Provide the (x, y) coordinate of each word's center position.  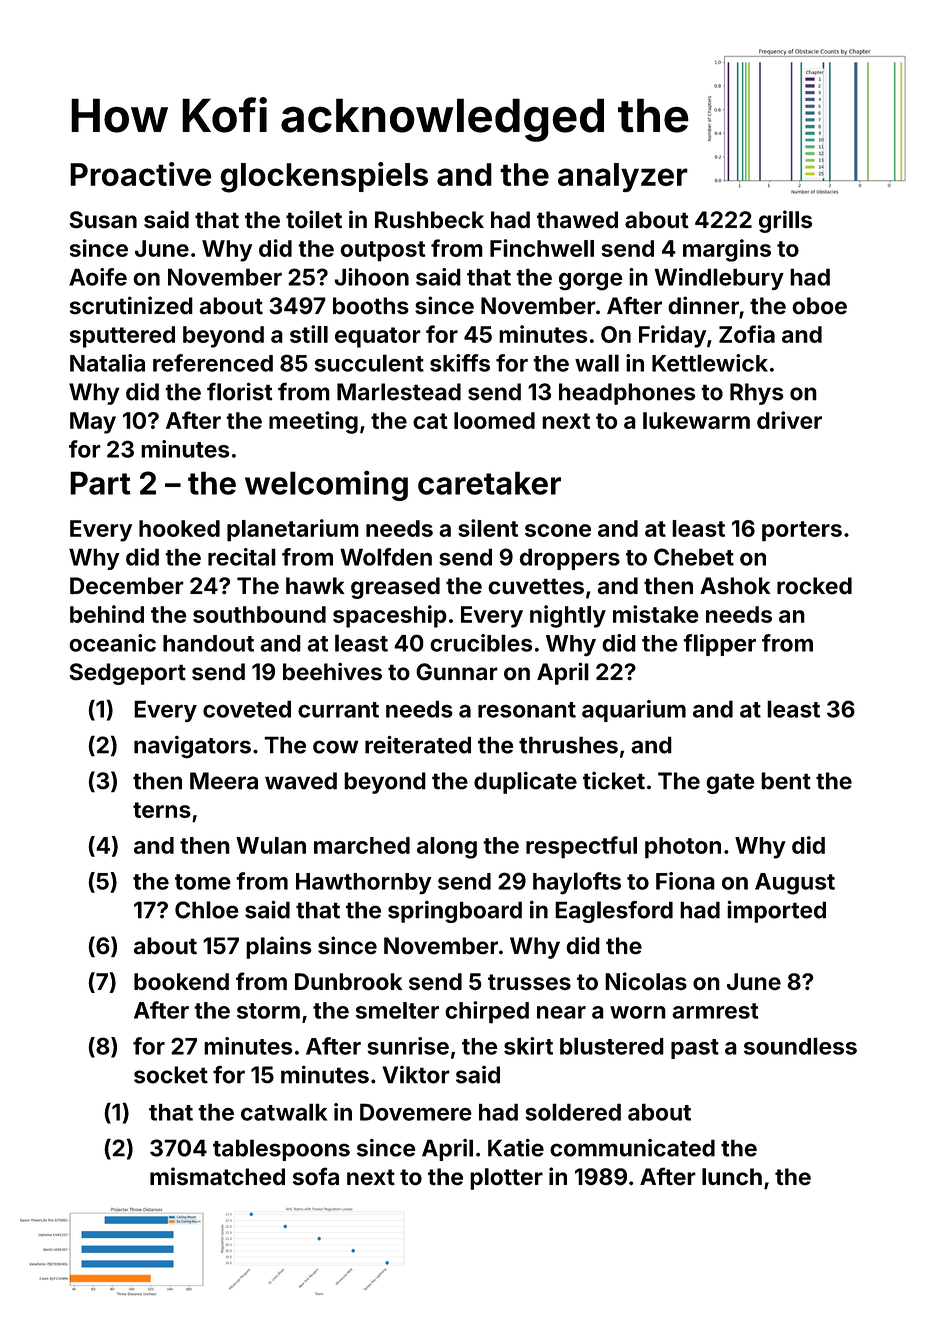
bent (786, 781)
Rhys (757, 394)
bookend (181, 982)
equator (378, 337)
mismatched (217, 1176)
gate (730, 783)
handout (208, 643)
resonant (527, 710)
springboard (455, 912)
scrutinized (131, 305)
